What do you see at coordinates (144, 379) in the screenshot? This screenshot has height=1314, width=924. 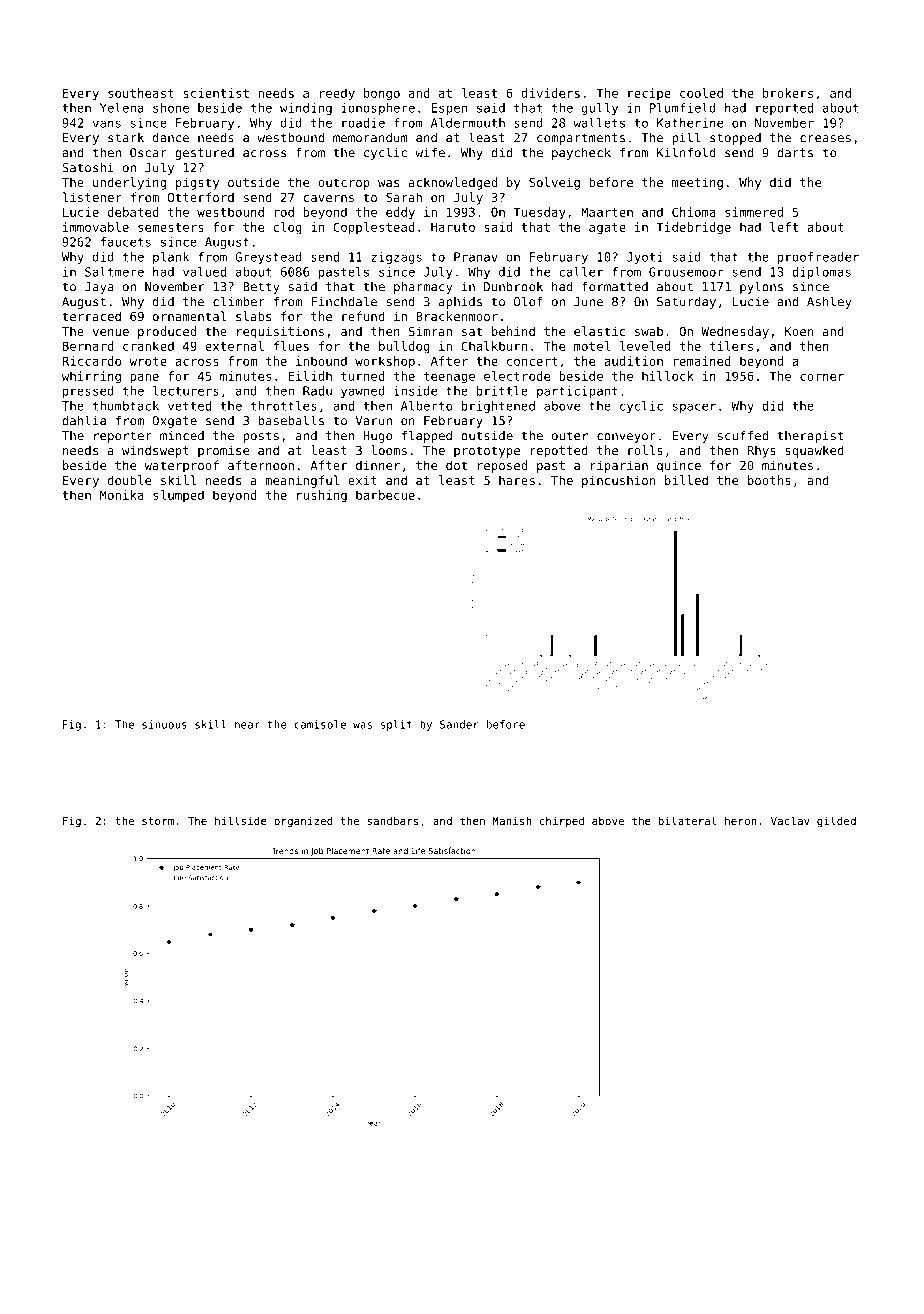 I see `pane` at bounding box center [144, 379].
